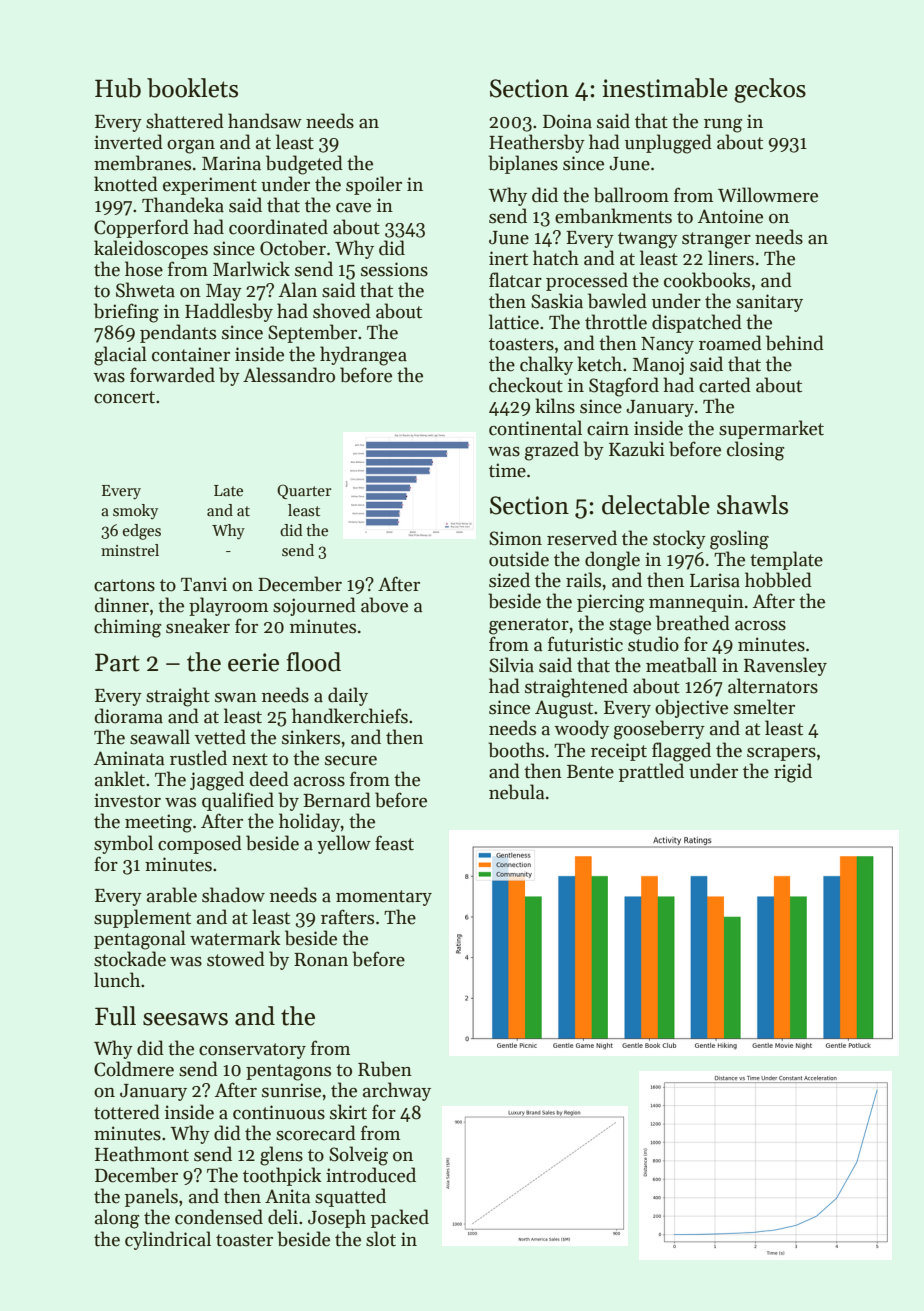  What do you see at coordinates (289, 375) in the screenshot?
I see `Alessandro` at bounding box center [289, 375].
